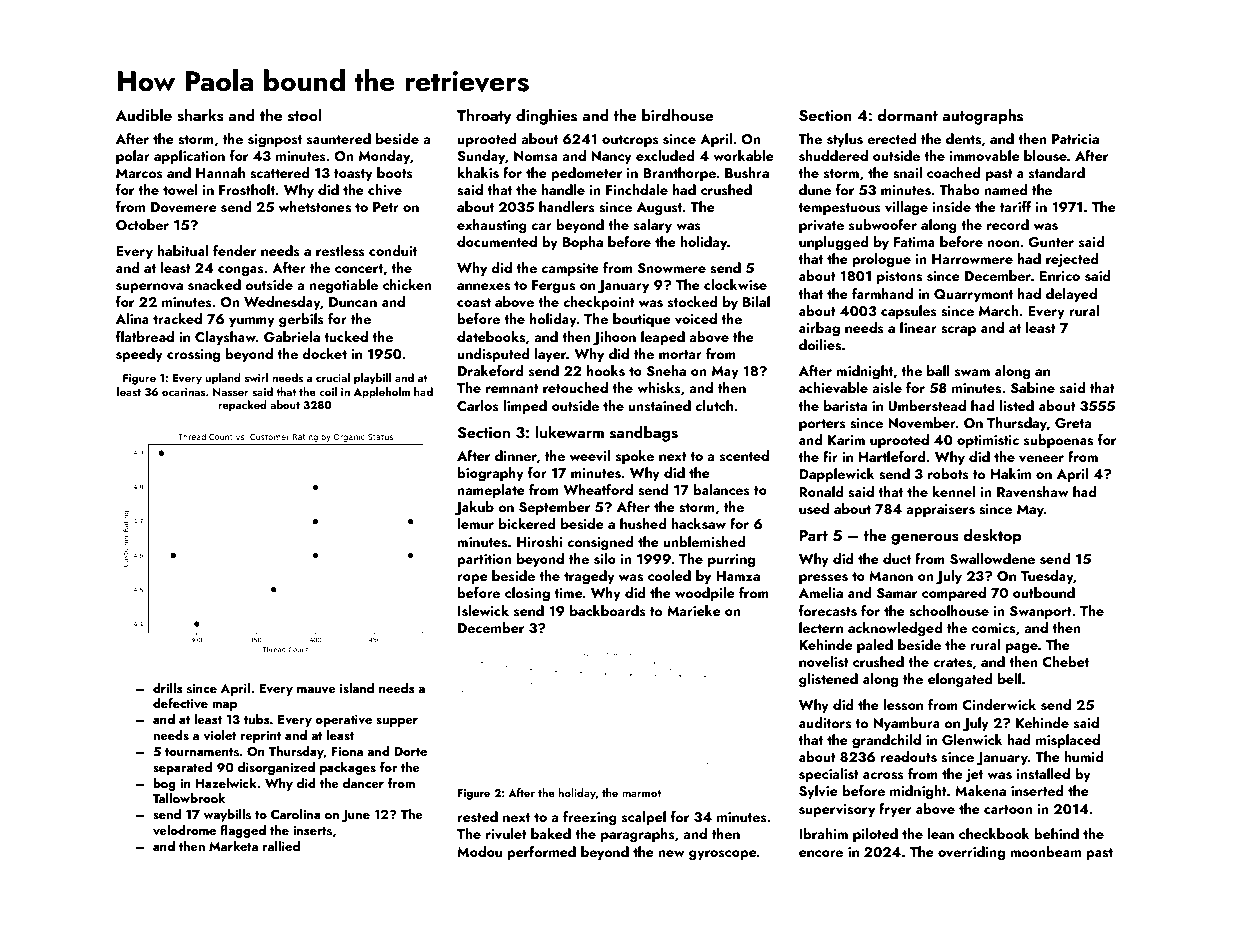 This document has height=952, width=1233. Describe the element at coordinates (546, 117) in the document. I see `dinghies` at that location.
